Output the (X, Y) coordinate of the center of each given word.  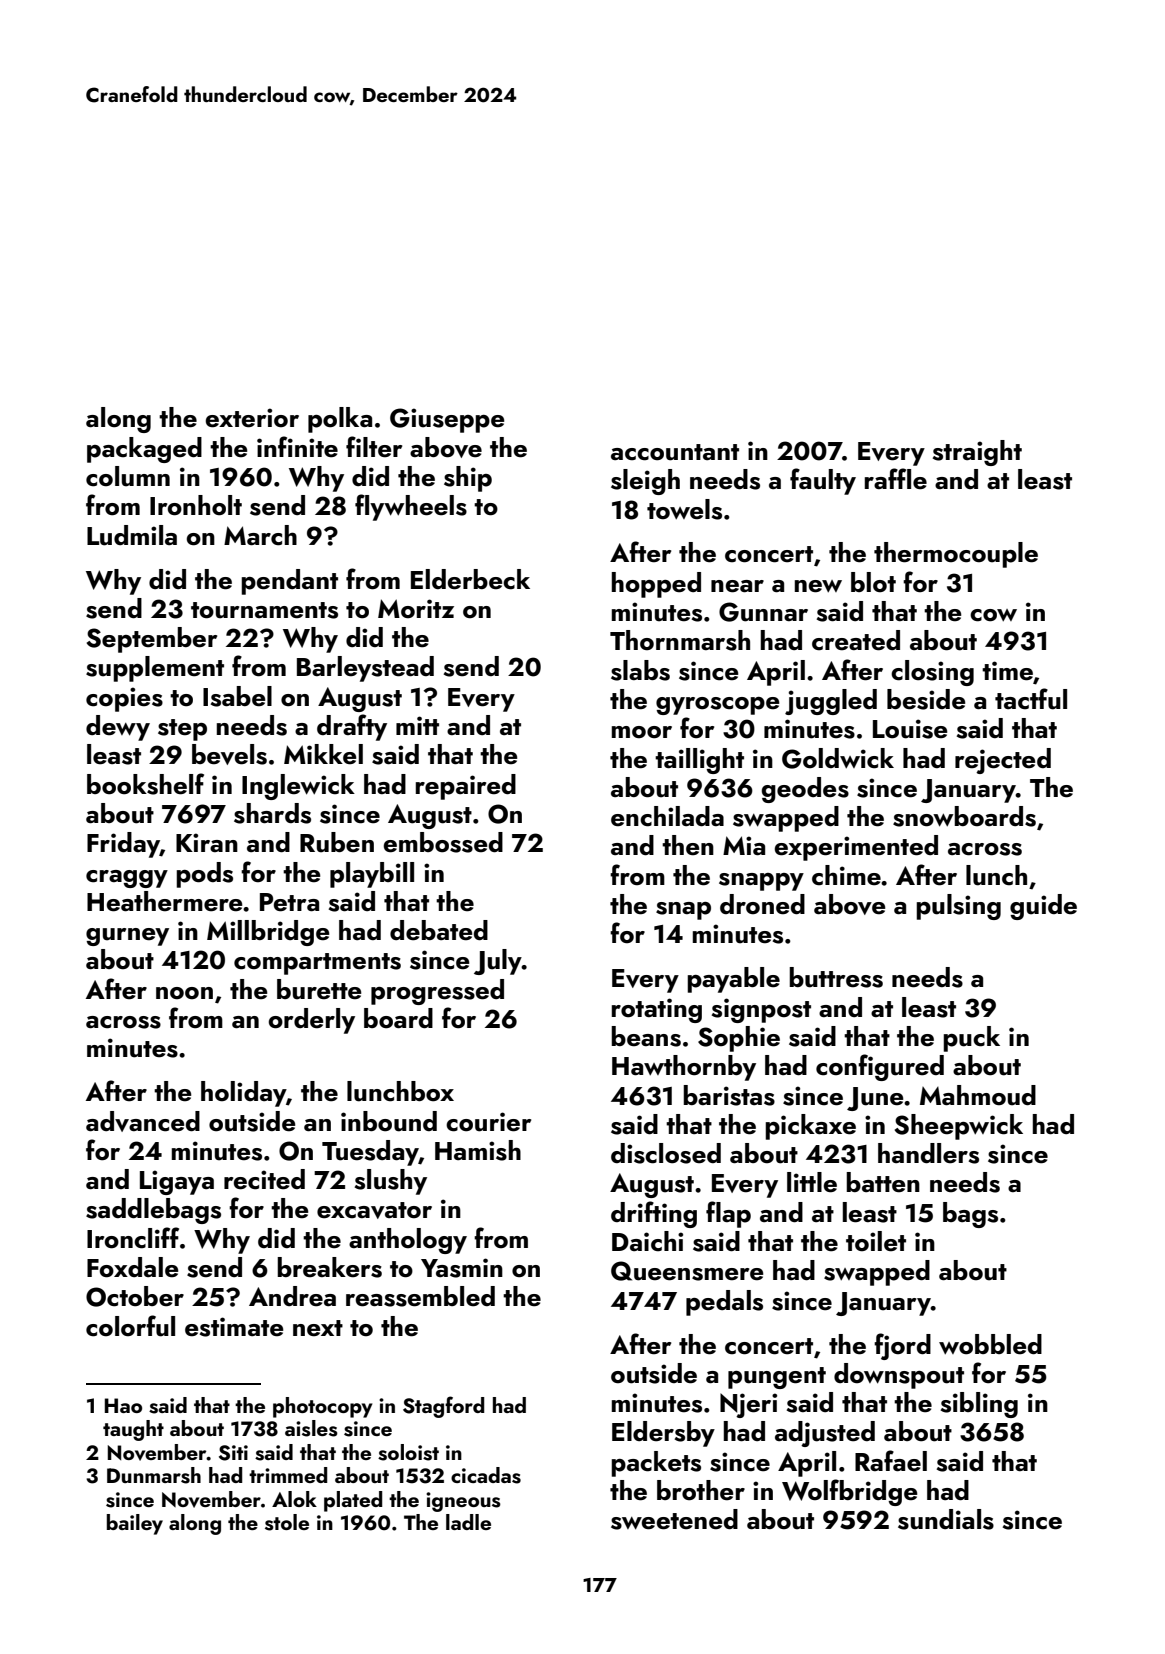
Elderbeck (470, 579)
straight (977, 453)
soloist (408, 1452)
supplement (155, 669)
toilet (876, 1241)
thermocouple (956, 555)
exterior (252, 418)
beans (646, 1036)
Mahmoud (978, 1095)
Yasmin (462, 1268)
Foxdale (132, 1267)
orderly (312, 1021)
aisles (311, 1428)
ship (468, 479)
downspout (899, 1376)
